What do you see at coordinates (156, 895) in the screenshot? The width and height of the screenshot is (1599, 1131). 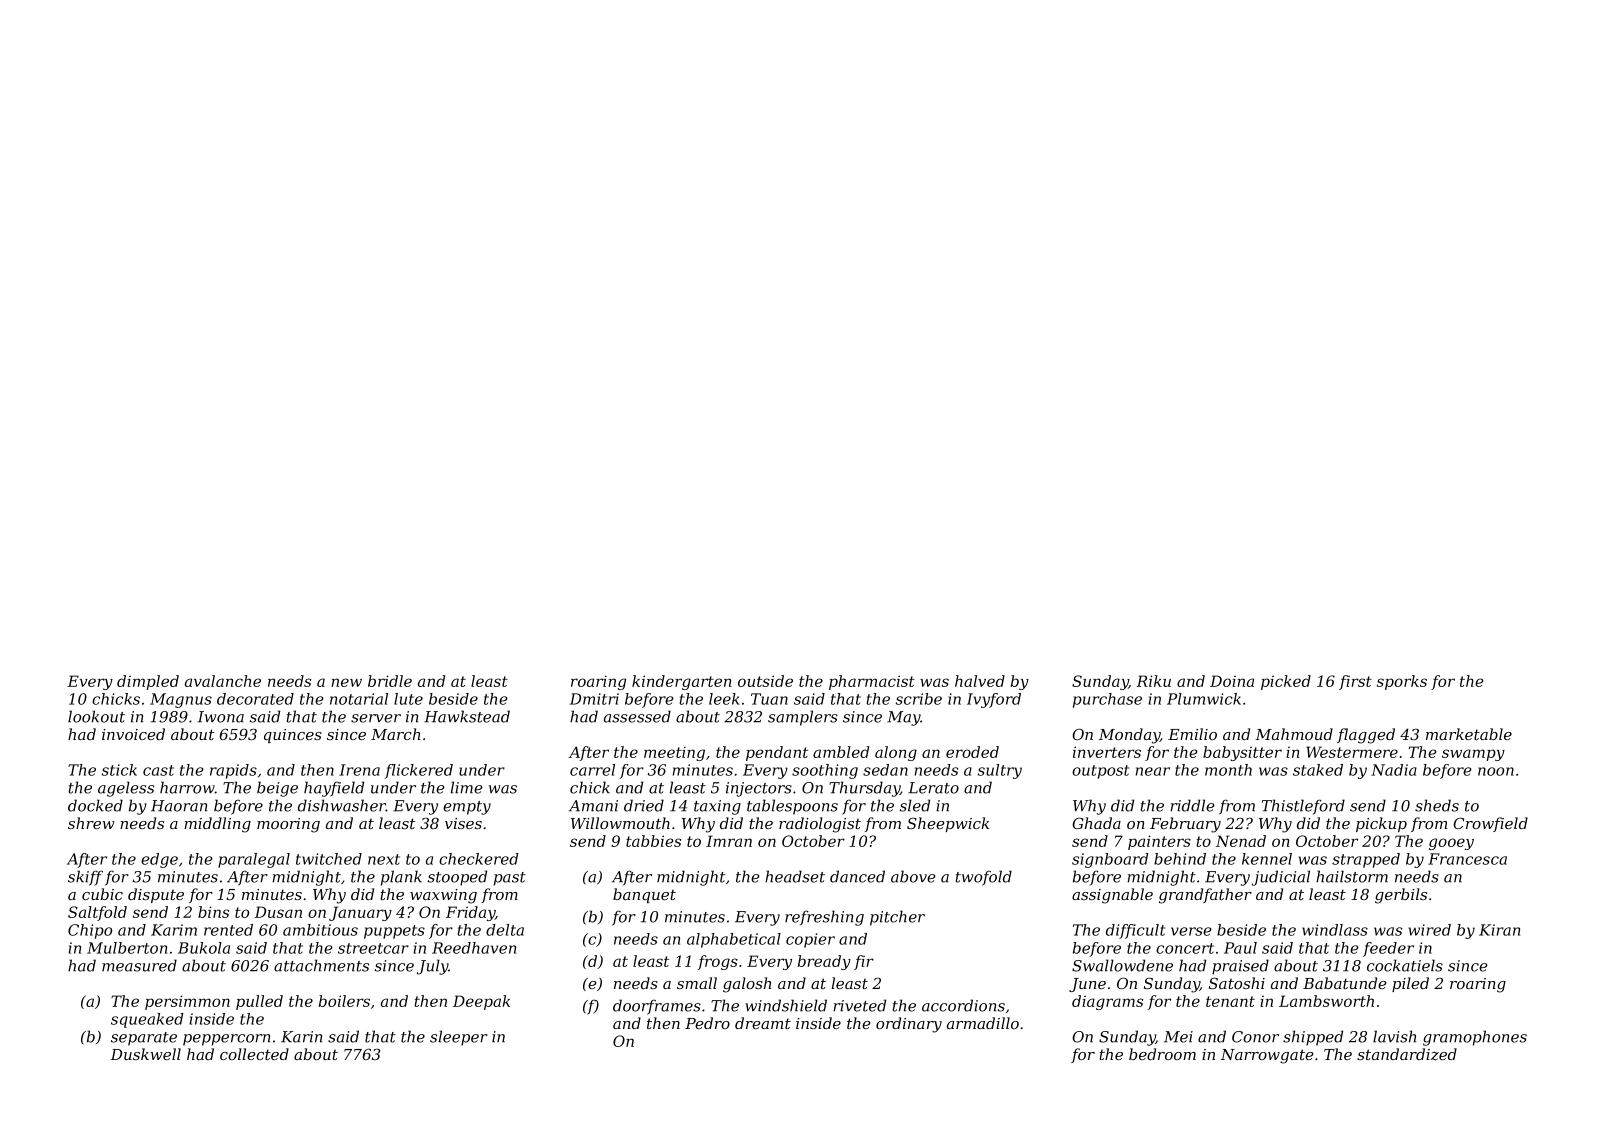 I see `dispute` at bounding box center [156, 895].
